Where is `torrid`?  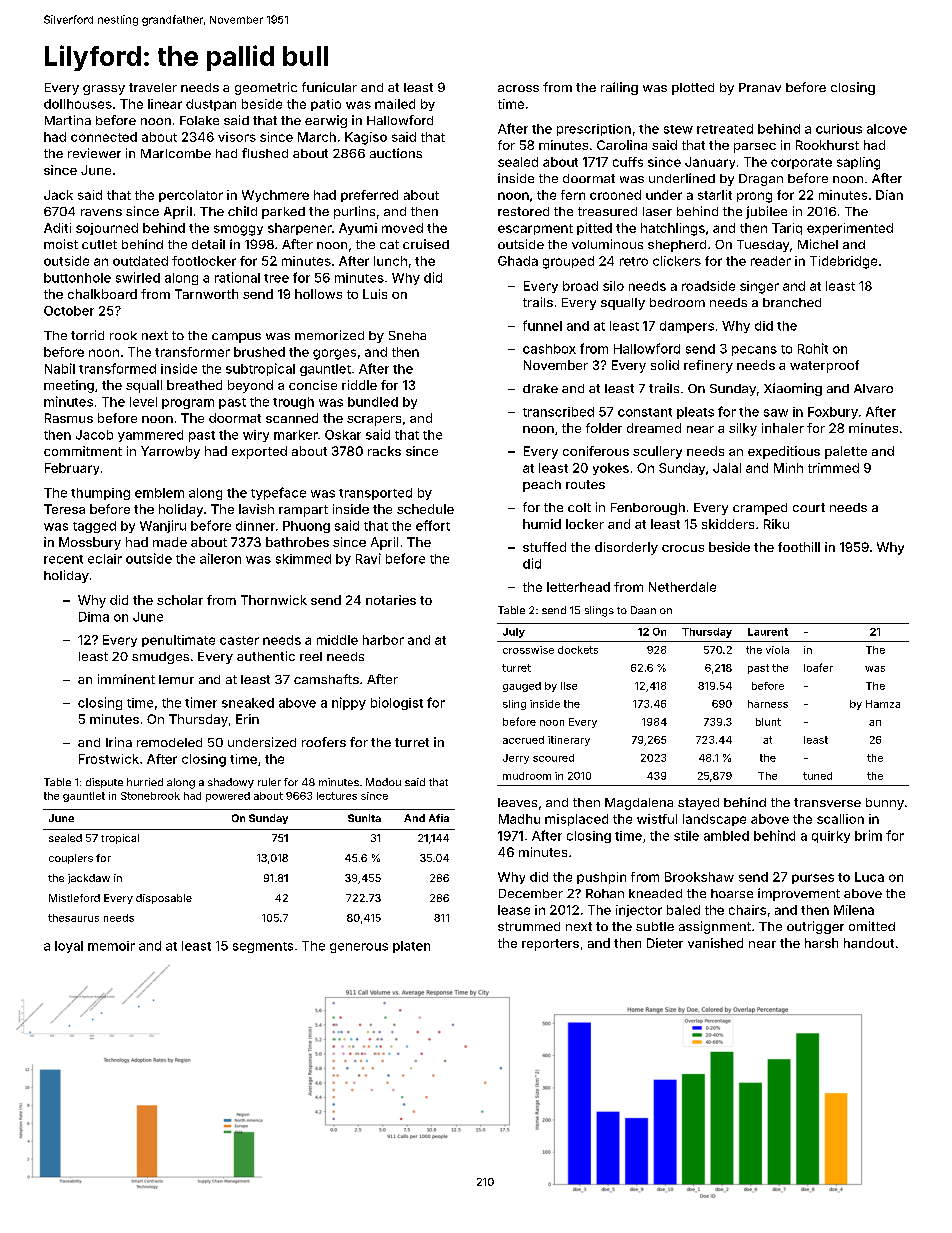
torrid is located at coordinates (87, 335).
